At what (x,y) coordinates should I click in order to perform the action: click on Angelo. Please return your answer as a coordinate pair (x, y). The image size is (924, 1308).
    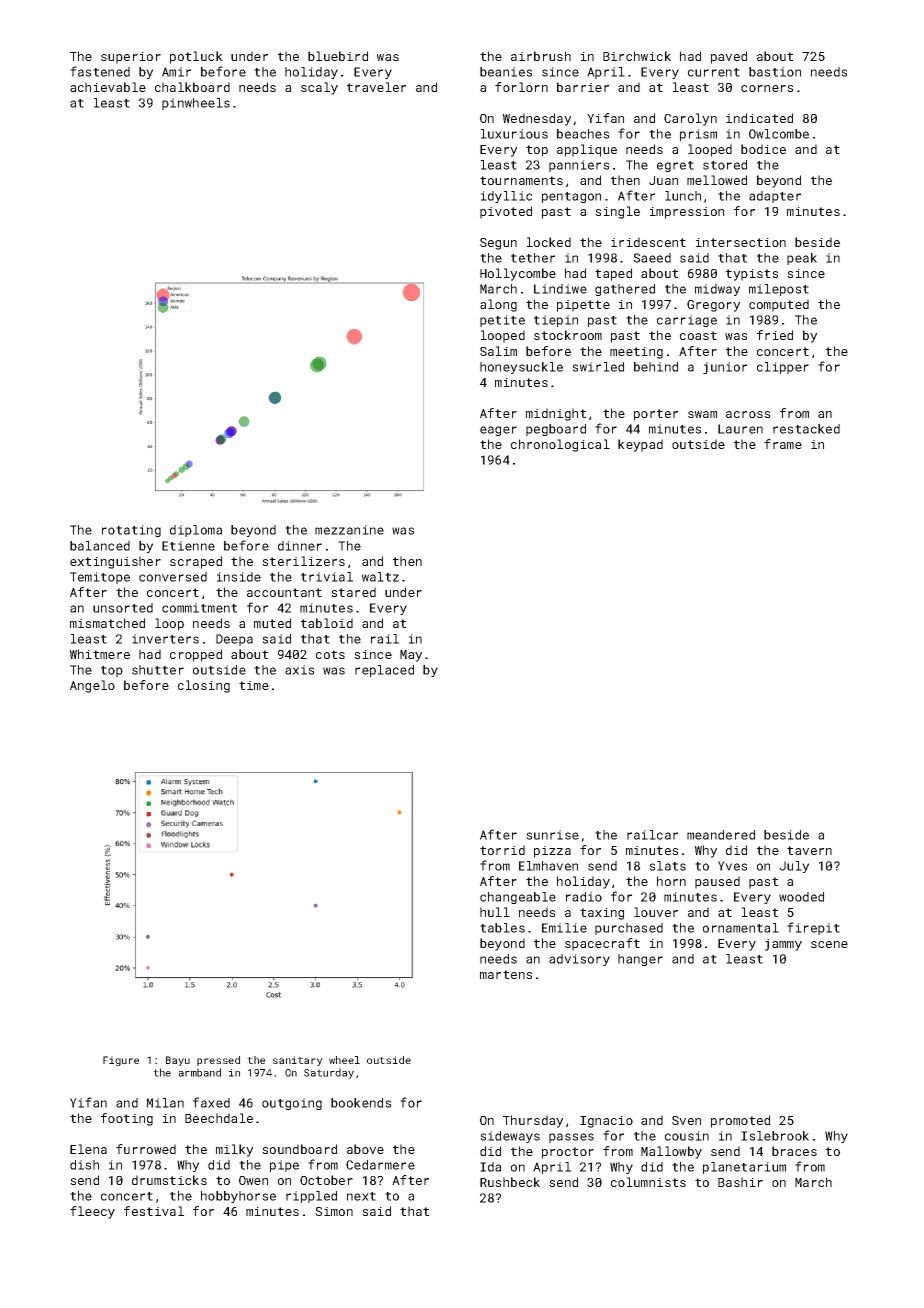
    Looking at the image, I should click on (92, 686).
